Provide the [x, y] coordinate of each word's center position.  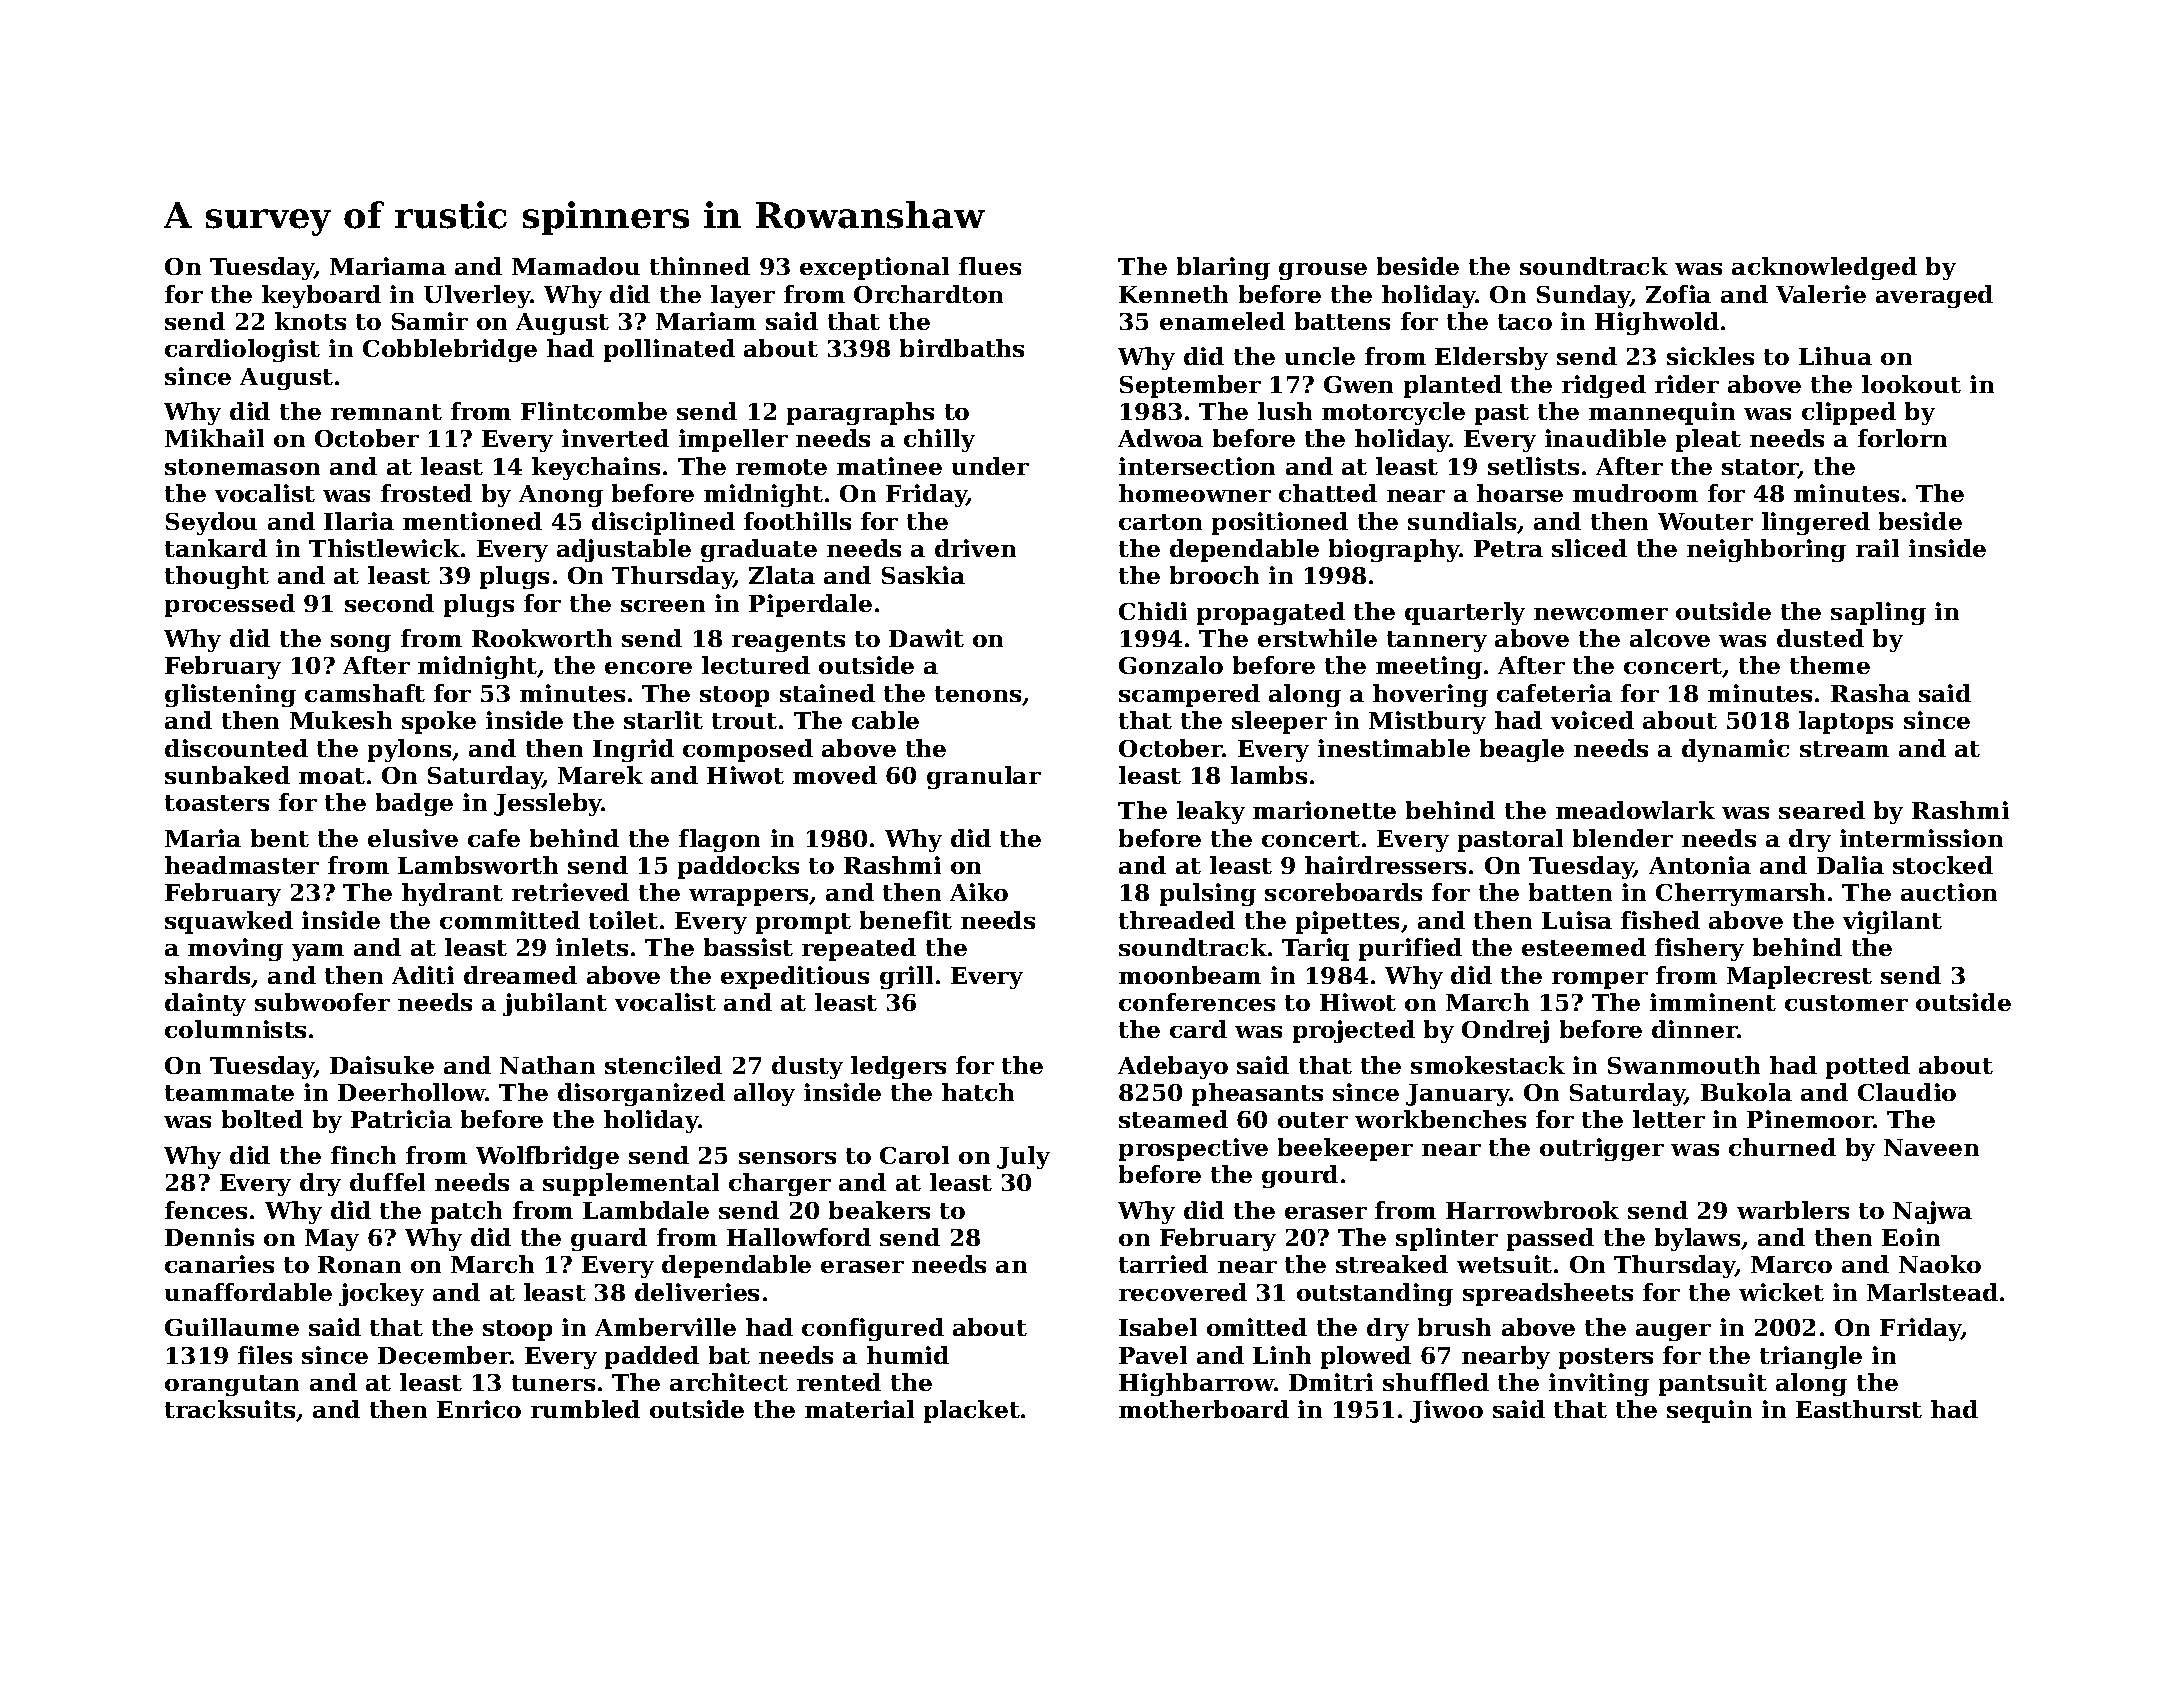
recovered [1183, 1292]
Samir [430, 321]
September [1190, 386]
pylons [409, 750]
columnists [235, 1029]
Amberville [665, 1327]
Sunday [1584, 296]
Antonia [1700, 865]
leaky [1211, 812]
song [361, 643]
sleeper [1279, 722]
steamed [1173, 1119]
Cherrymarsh [1740, 894]
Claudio [1907, 1092]
